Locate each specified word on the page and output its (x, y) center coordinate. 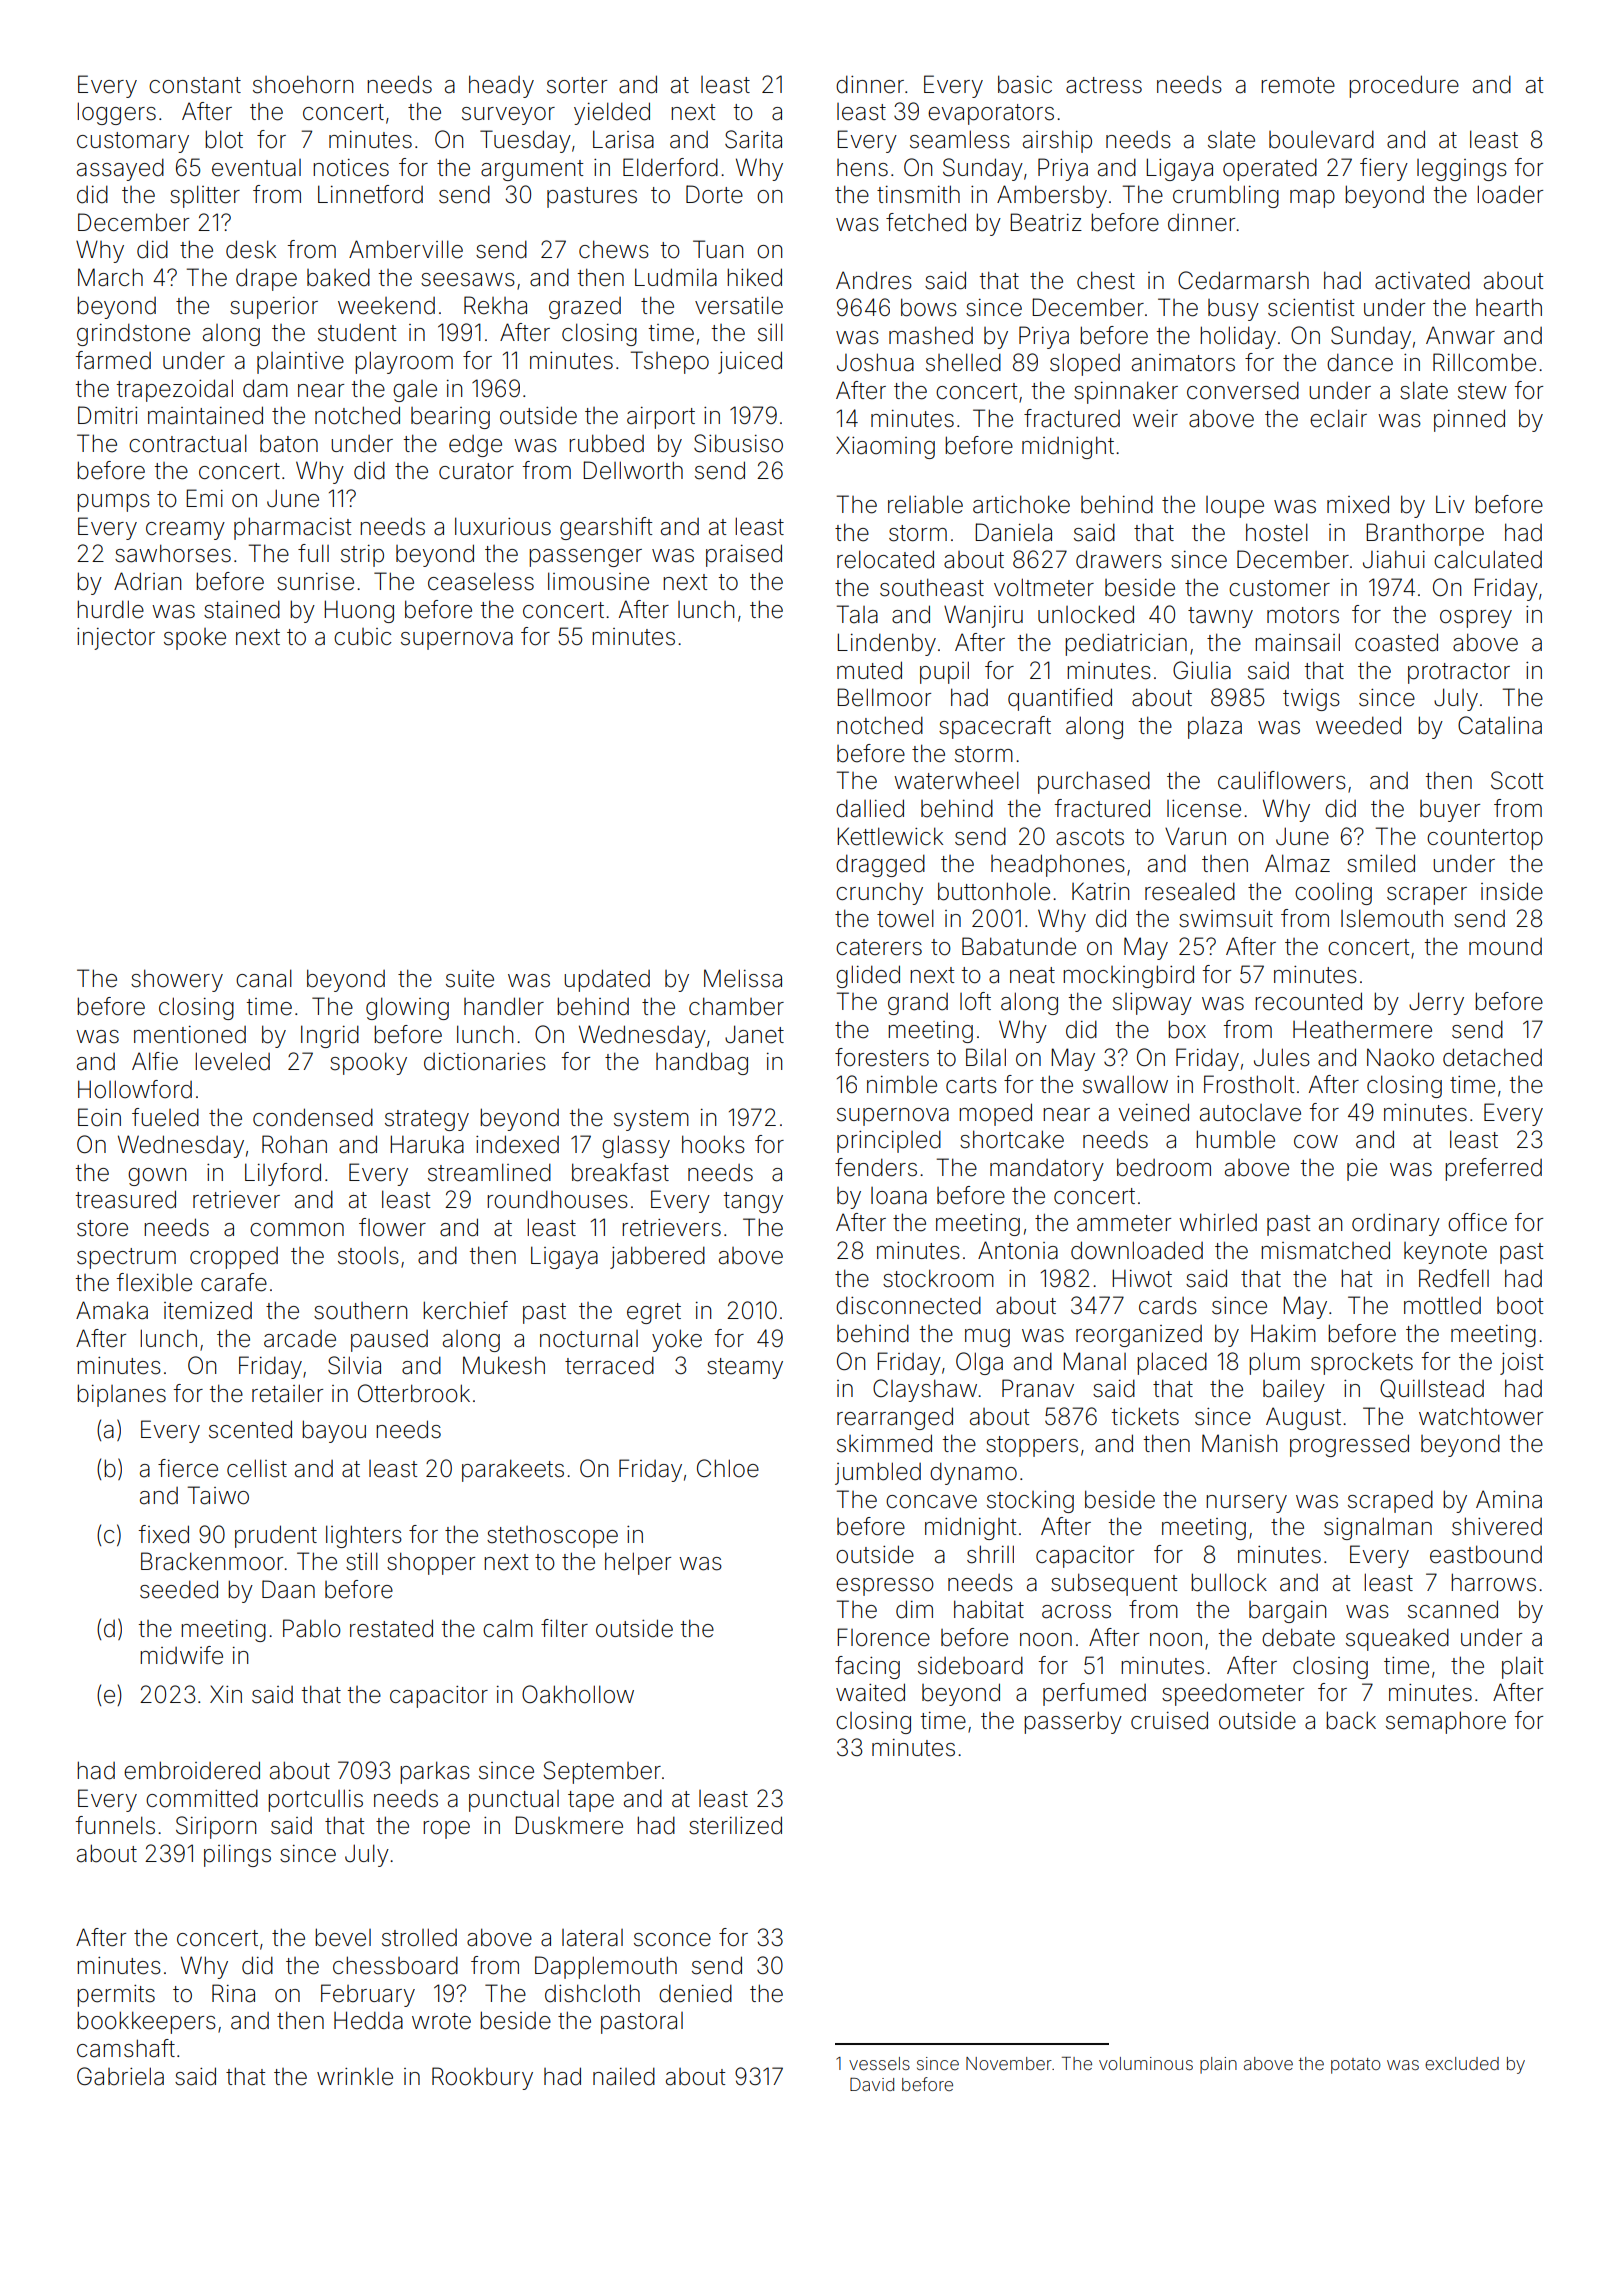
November (1009, 2063)
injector (116, 639)
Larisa (623, 139)
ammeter (1124, 1223)
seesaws (468, 280)
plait (1522, 1667)
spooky (368, 1063)
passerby (1073, 1722)
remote (1298, 85)
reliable (925, 504)
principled (889, 1141)
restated (391, 1628)
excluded (1462, 2063)
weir (1155, 419)
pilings (237, 1855)
